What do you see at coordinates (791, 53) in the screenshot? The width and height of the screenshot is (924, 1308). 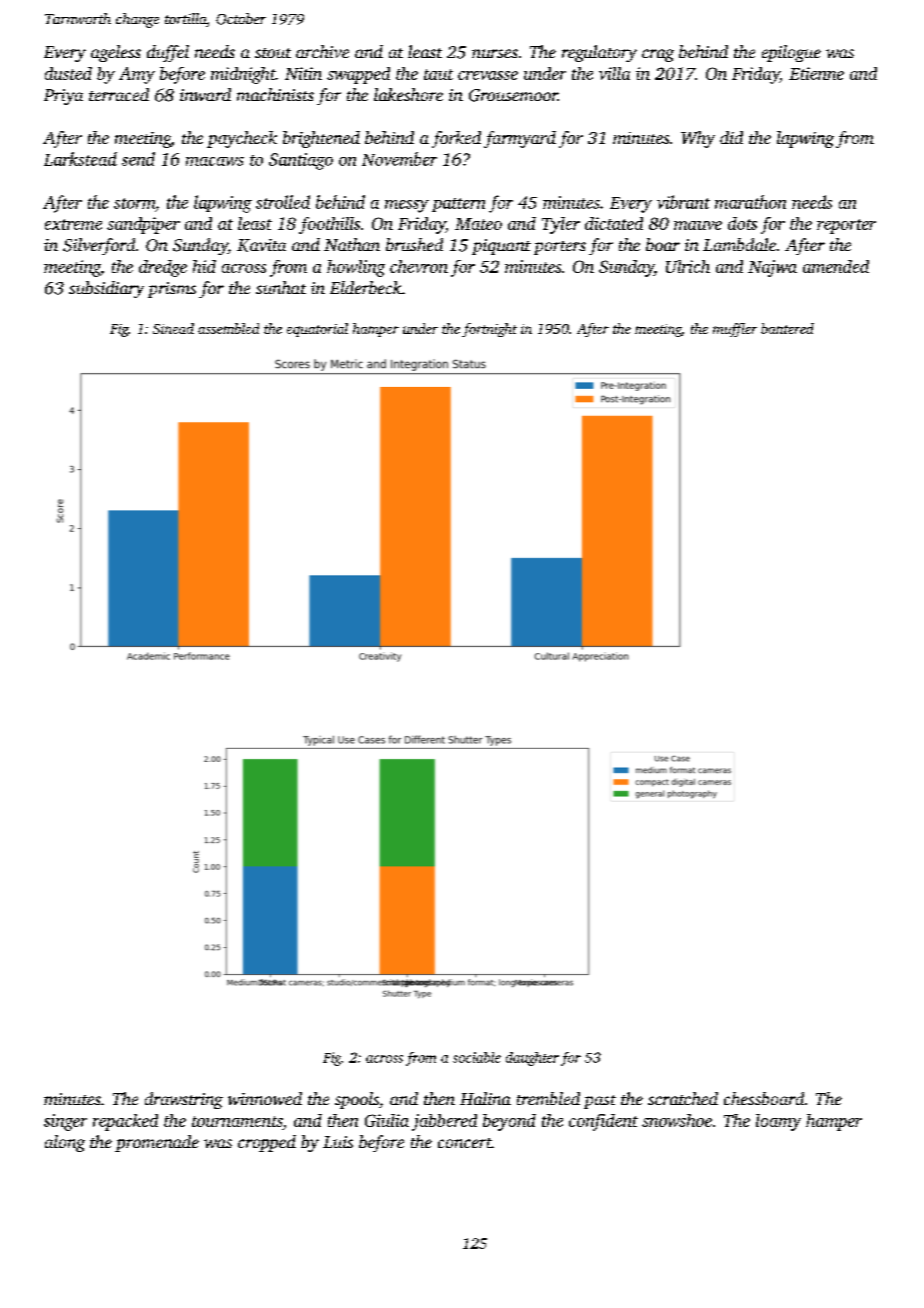 I see `epilogue` at bounding box center [791, 53].
